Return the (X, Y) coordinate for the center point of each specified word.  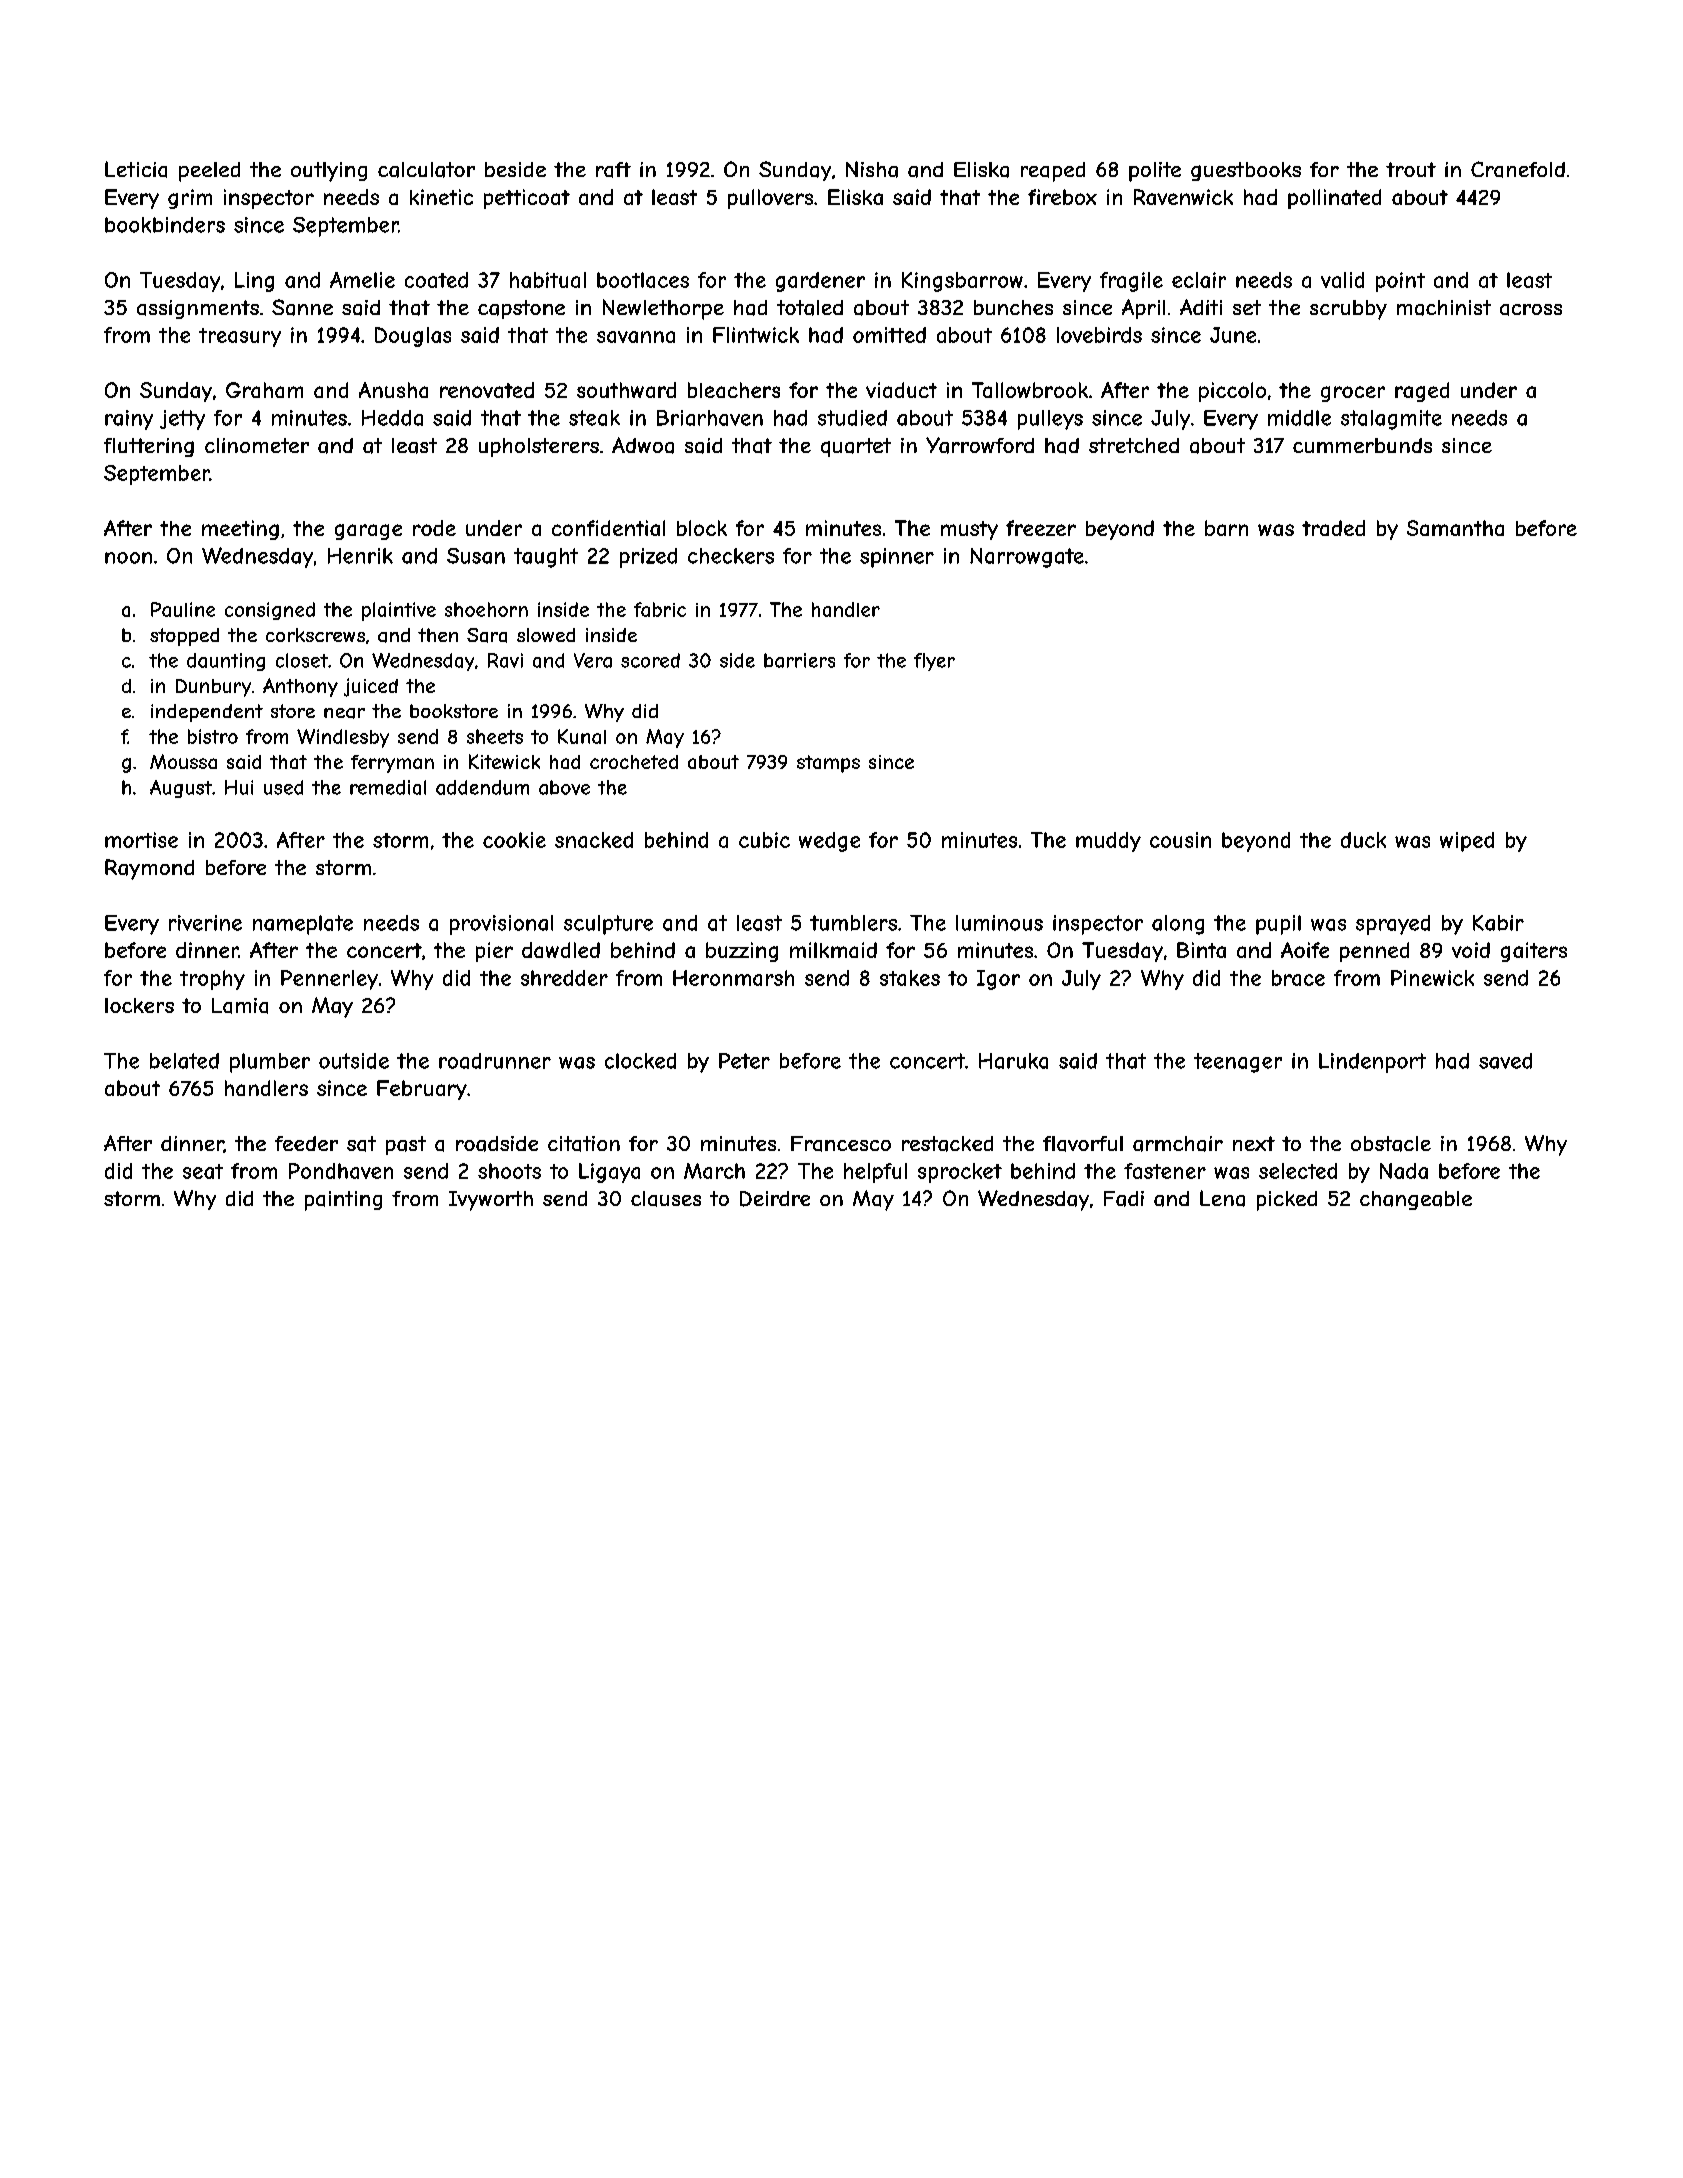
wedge (829, 842)
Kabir (1498, 923)
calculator (426, 170)
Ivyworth (491, 1201)
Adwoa (643, 445)
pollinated (1334, 199)
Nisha (872, 169)
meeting (240, 530)
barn (1226, 528)
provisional (501, 925)
